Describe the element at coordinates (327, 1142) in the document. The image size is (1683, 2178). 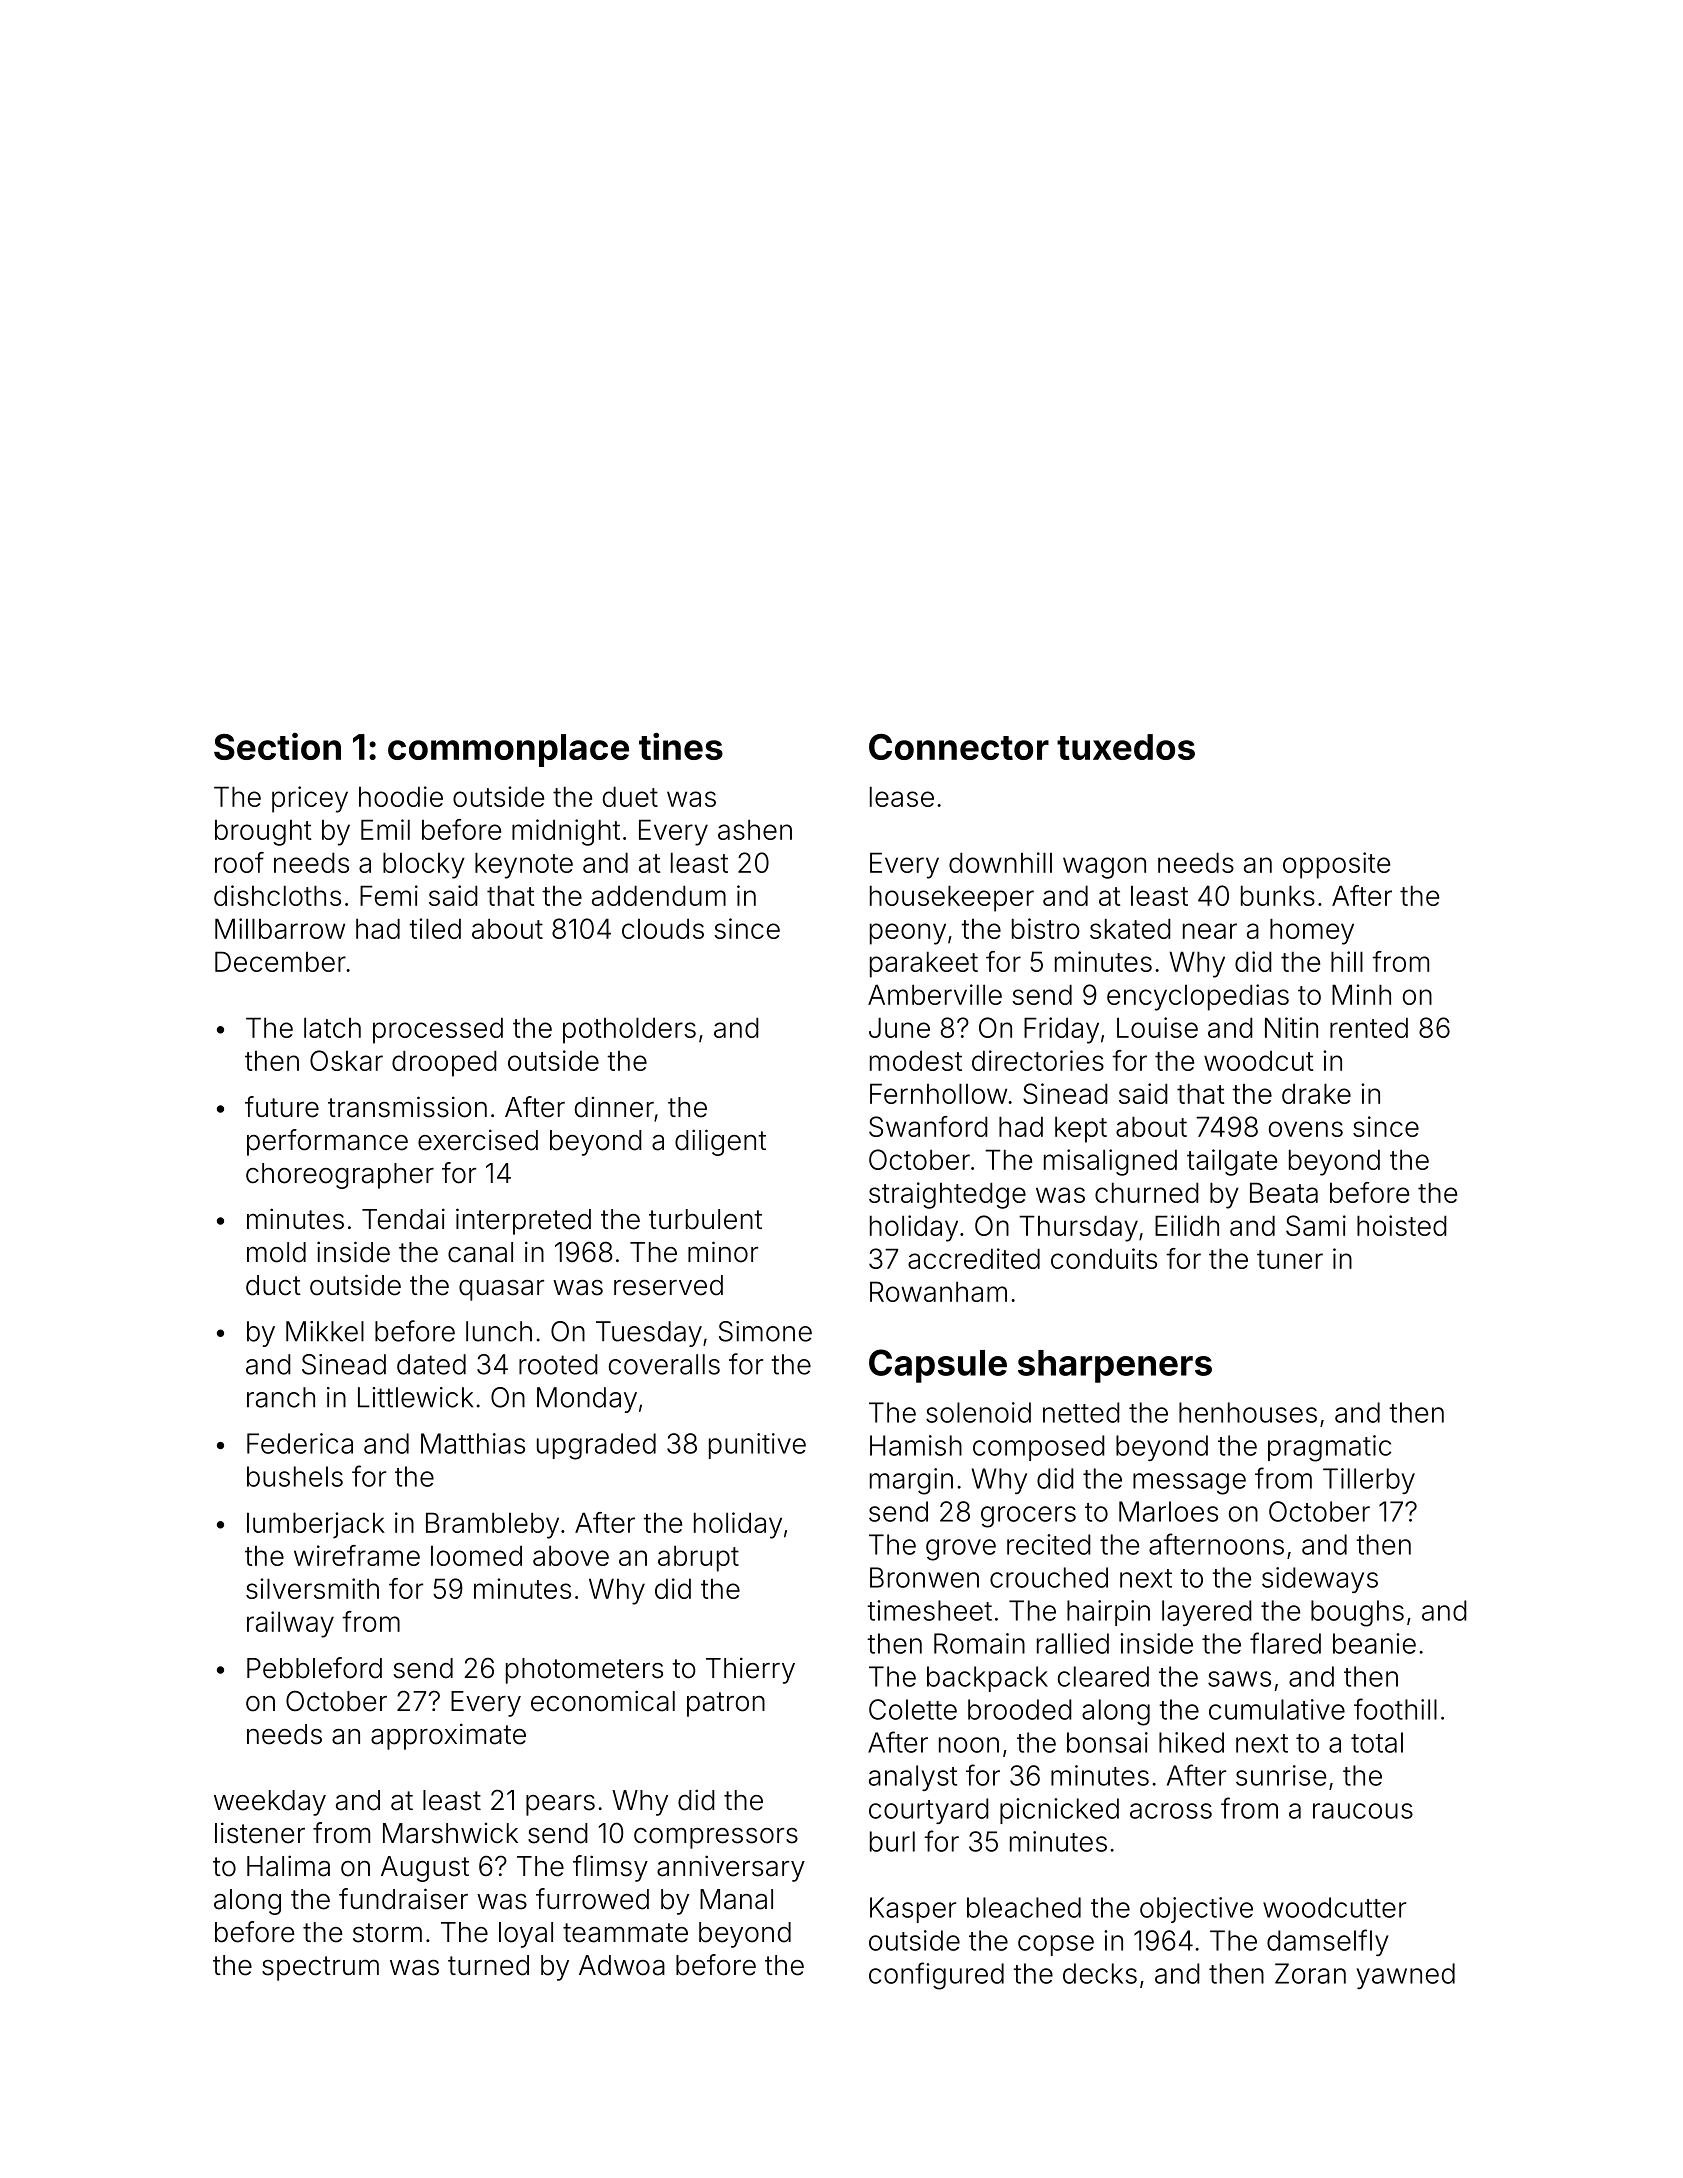
I see `performance` at that location.
